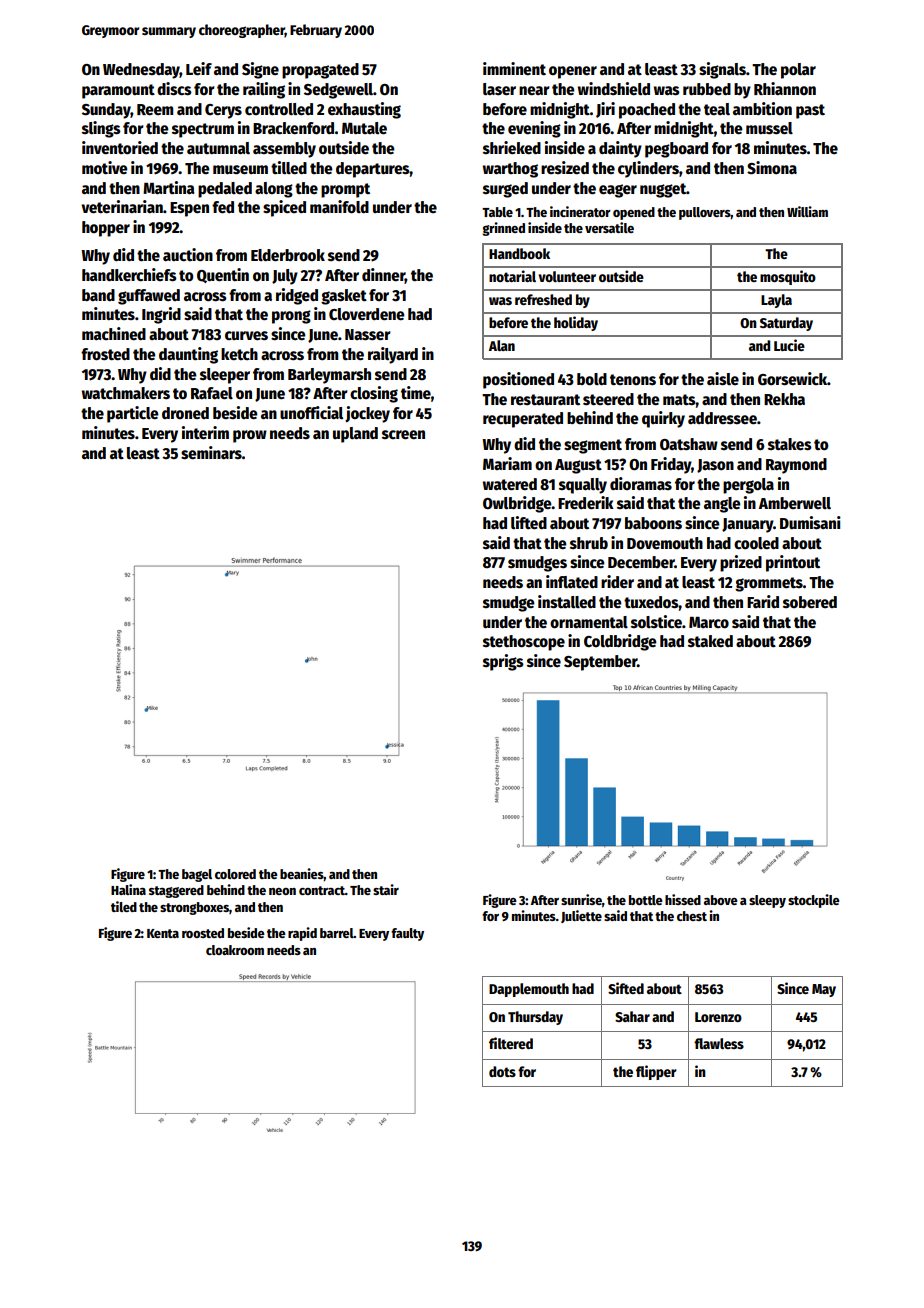  Describe the element at coordinates (683, 899) in the screenshot. I see `hissed` at that location.
